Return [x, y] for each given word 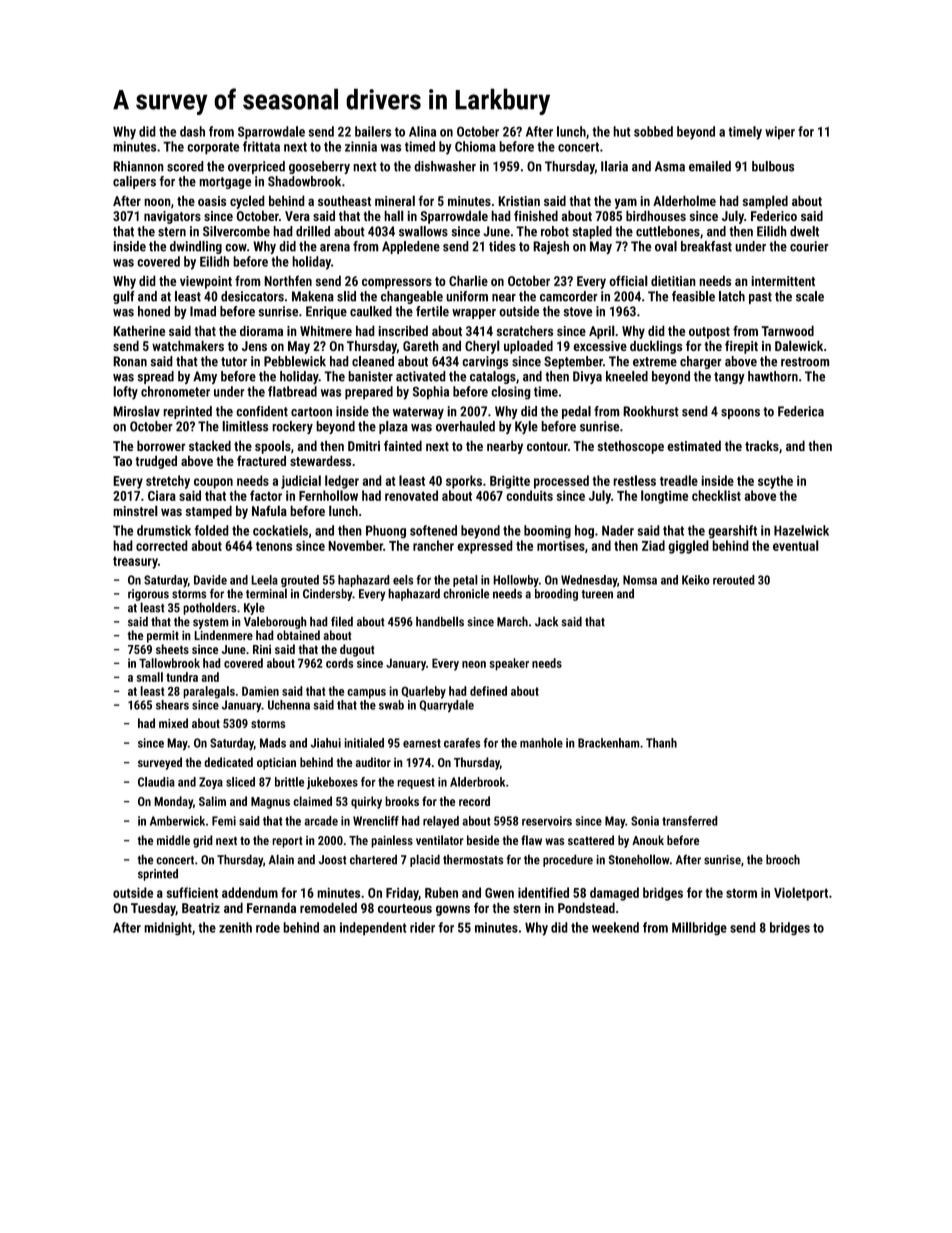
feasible [693, 296]
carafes [462, 743]
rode [268, 927]
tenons [274, 546]
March [512, 621]
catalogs [493, 377]
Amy [205, 377]
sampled [765, 202]
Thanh [661, 743]
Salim [212, 801]
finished [536, 215]
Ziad [653, 545]
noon [157, 202]
